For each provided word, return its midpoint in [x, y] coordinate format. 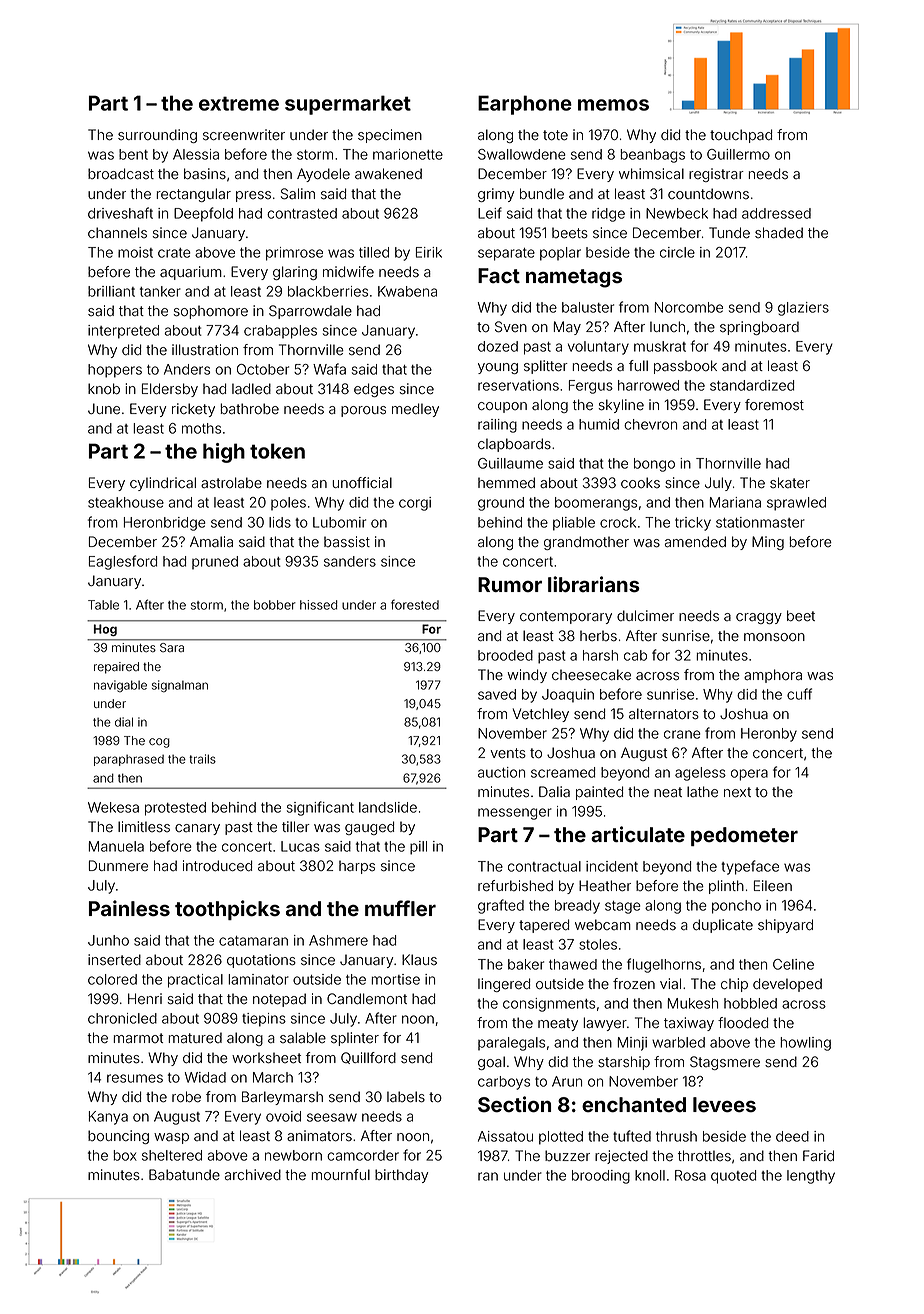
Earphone [525, 105]
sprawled [796, 504]
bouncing [118, 1137]
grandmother [586, 543]
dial [124, 722]
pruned [215, 562]
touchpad [741, 136]
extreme [239, 103]
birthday [401, 1176]
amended [695, 542]
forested [415, 604]
